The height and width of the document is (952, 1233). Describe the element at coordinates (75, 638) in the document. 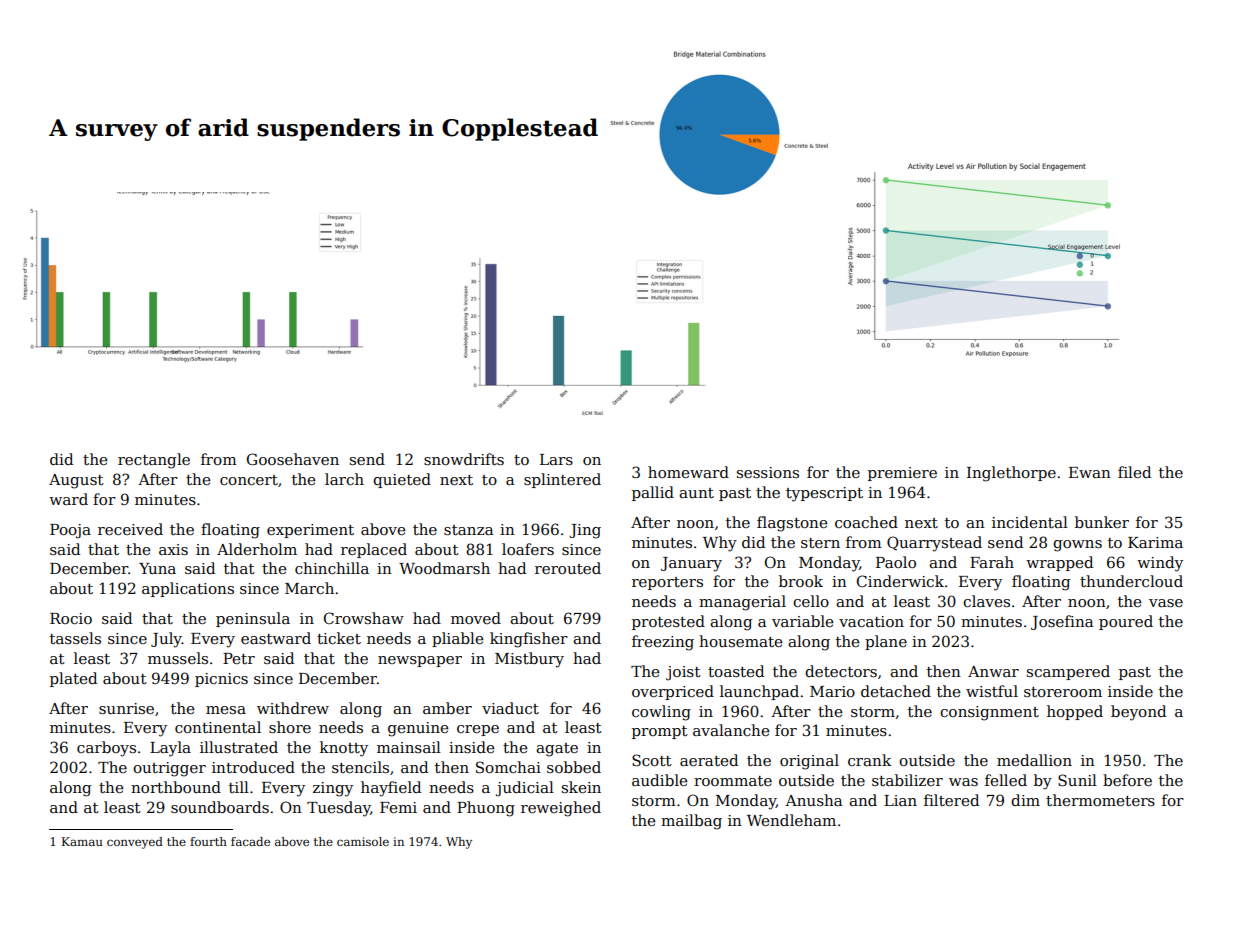

I see `tassels` at that location.
